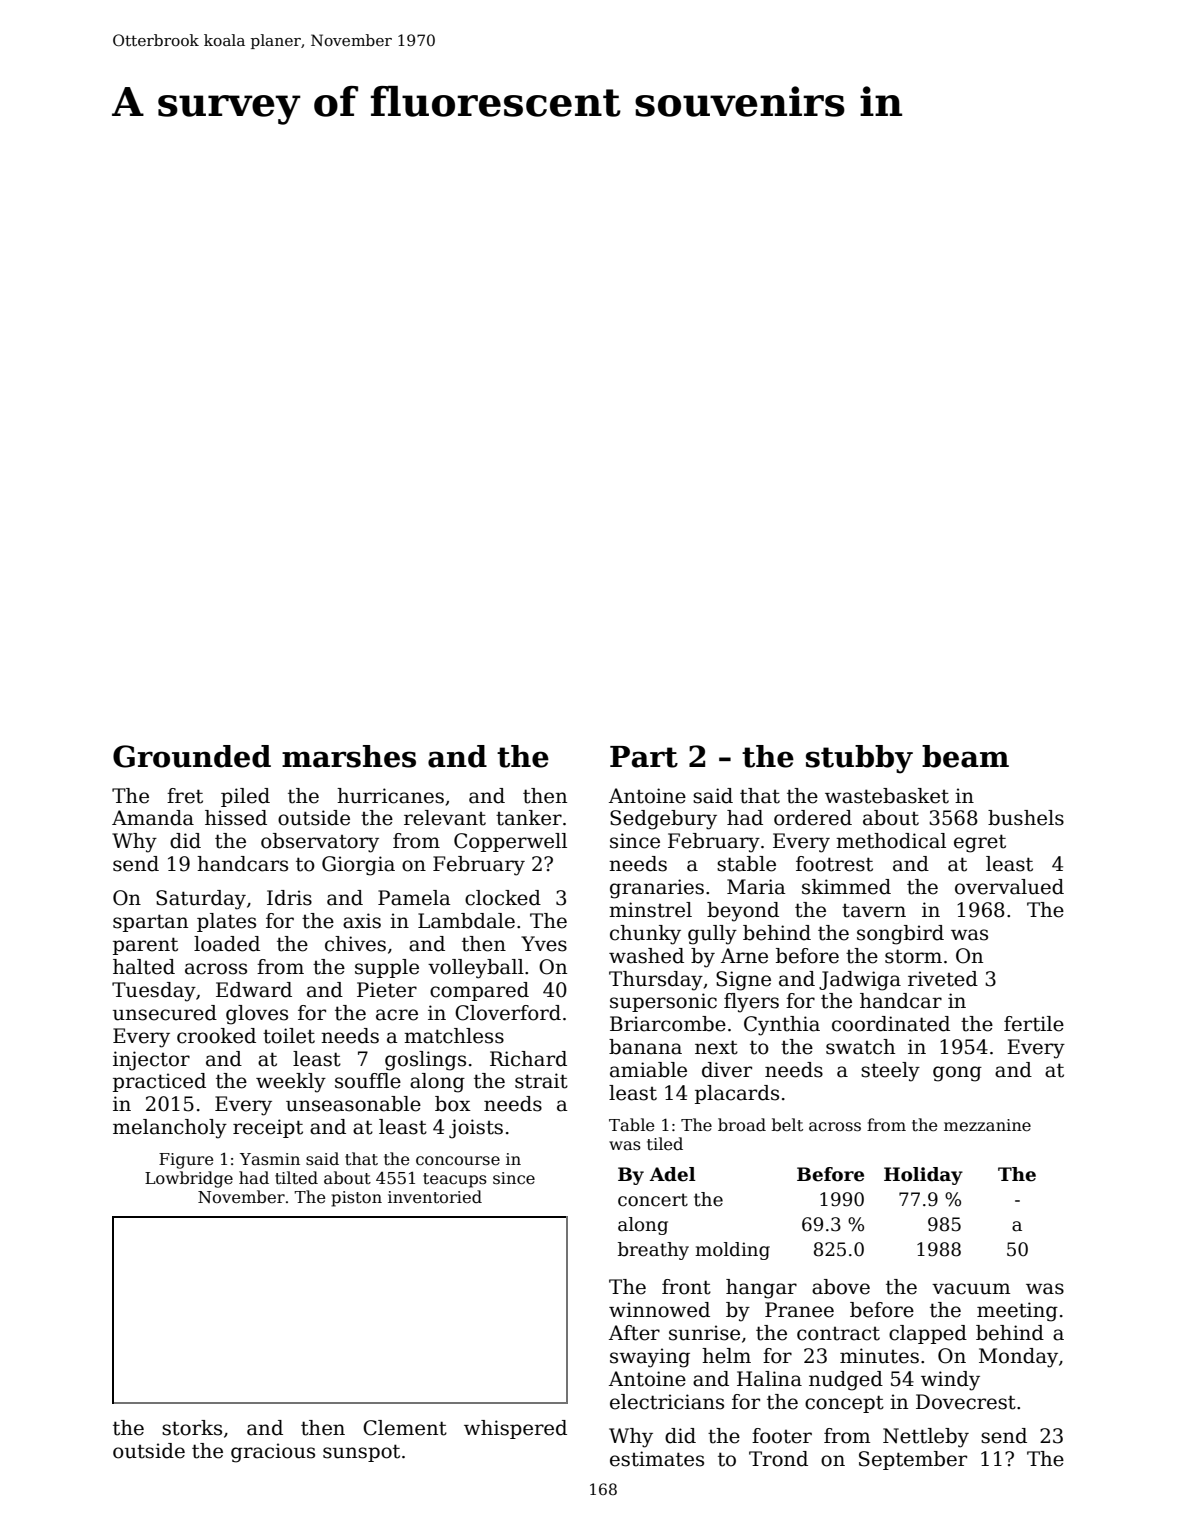 The image size is (1177, 1523). Describe the element at coordinates (349, 756) in the screenshot. I see `marshes` at that location.
